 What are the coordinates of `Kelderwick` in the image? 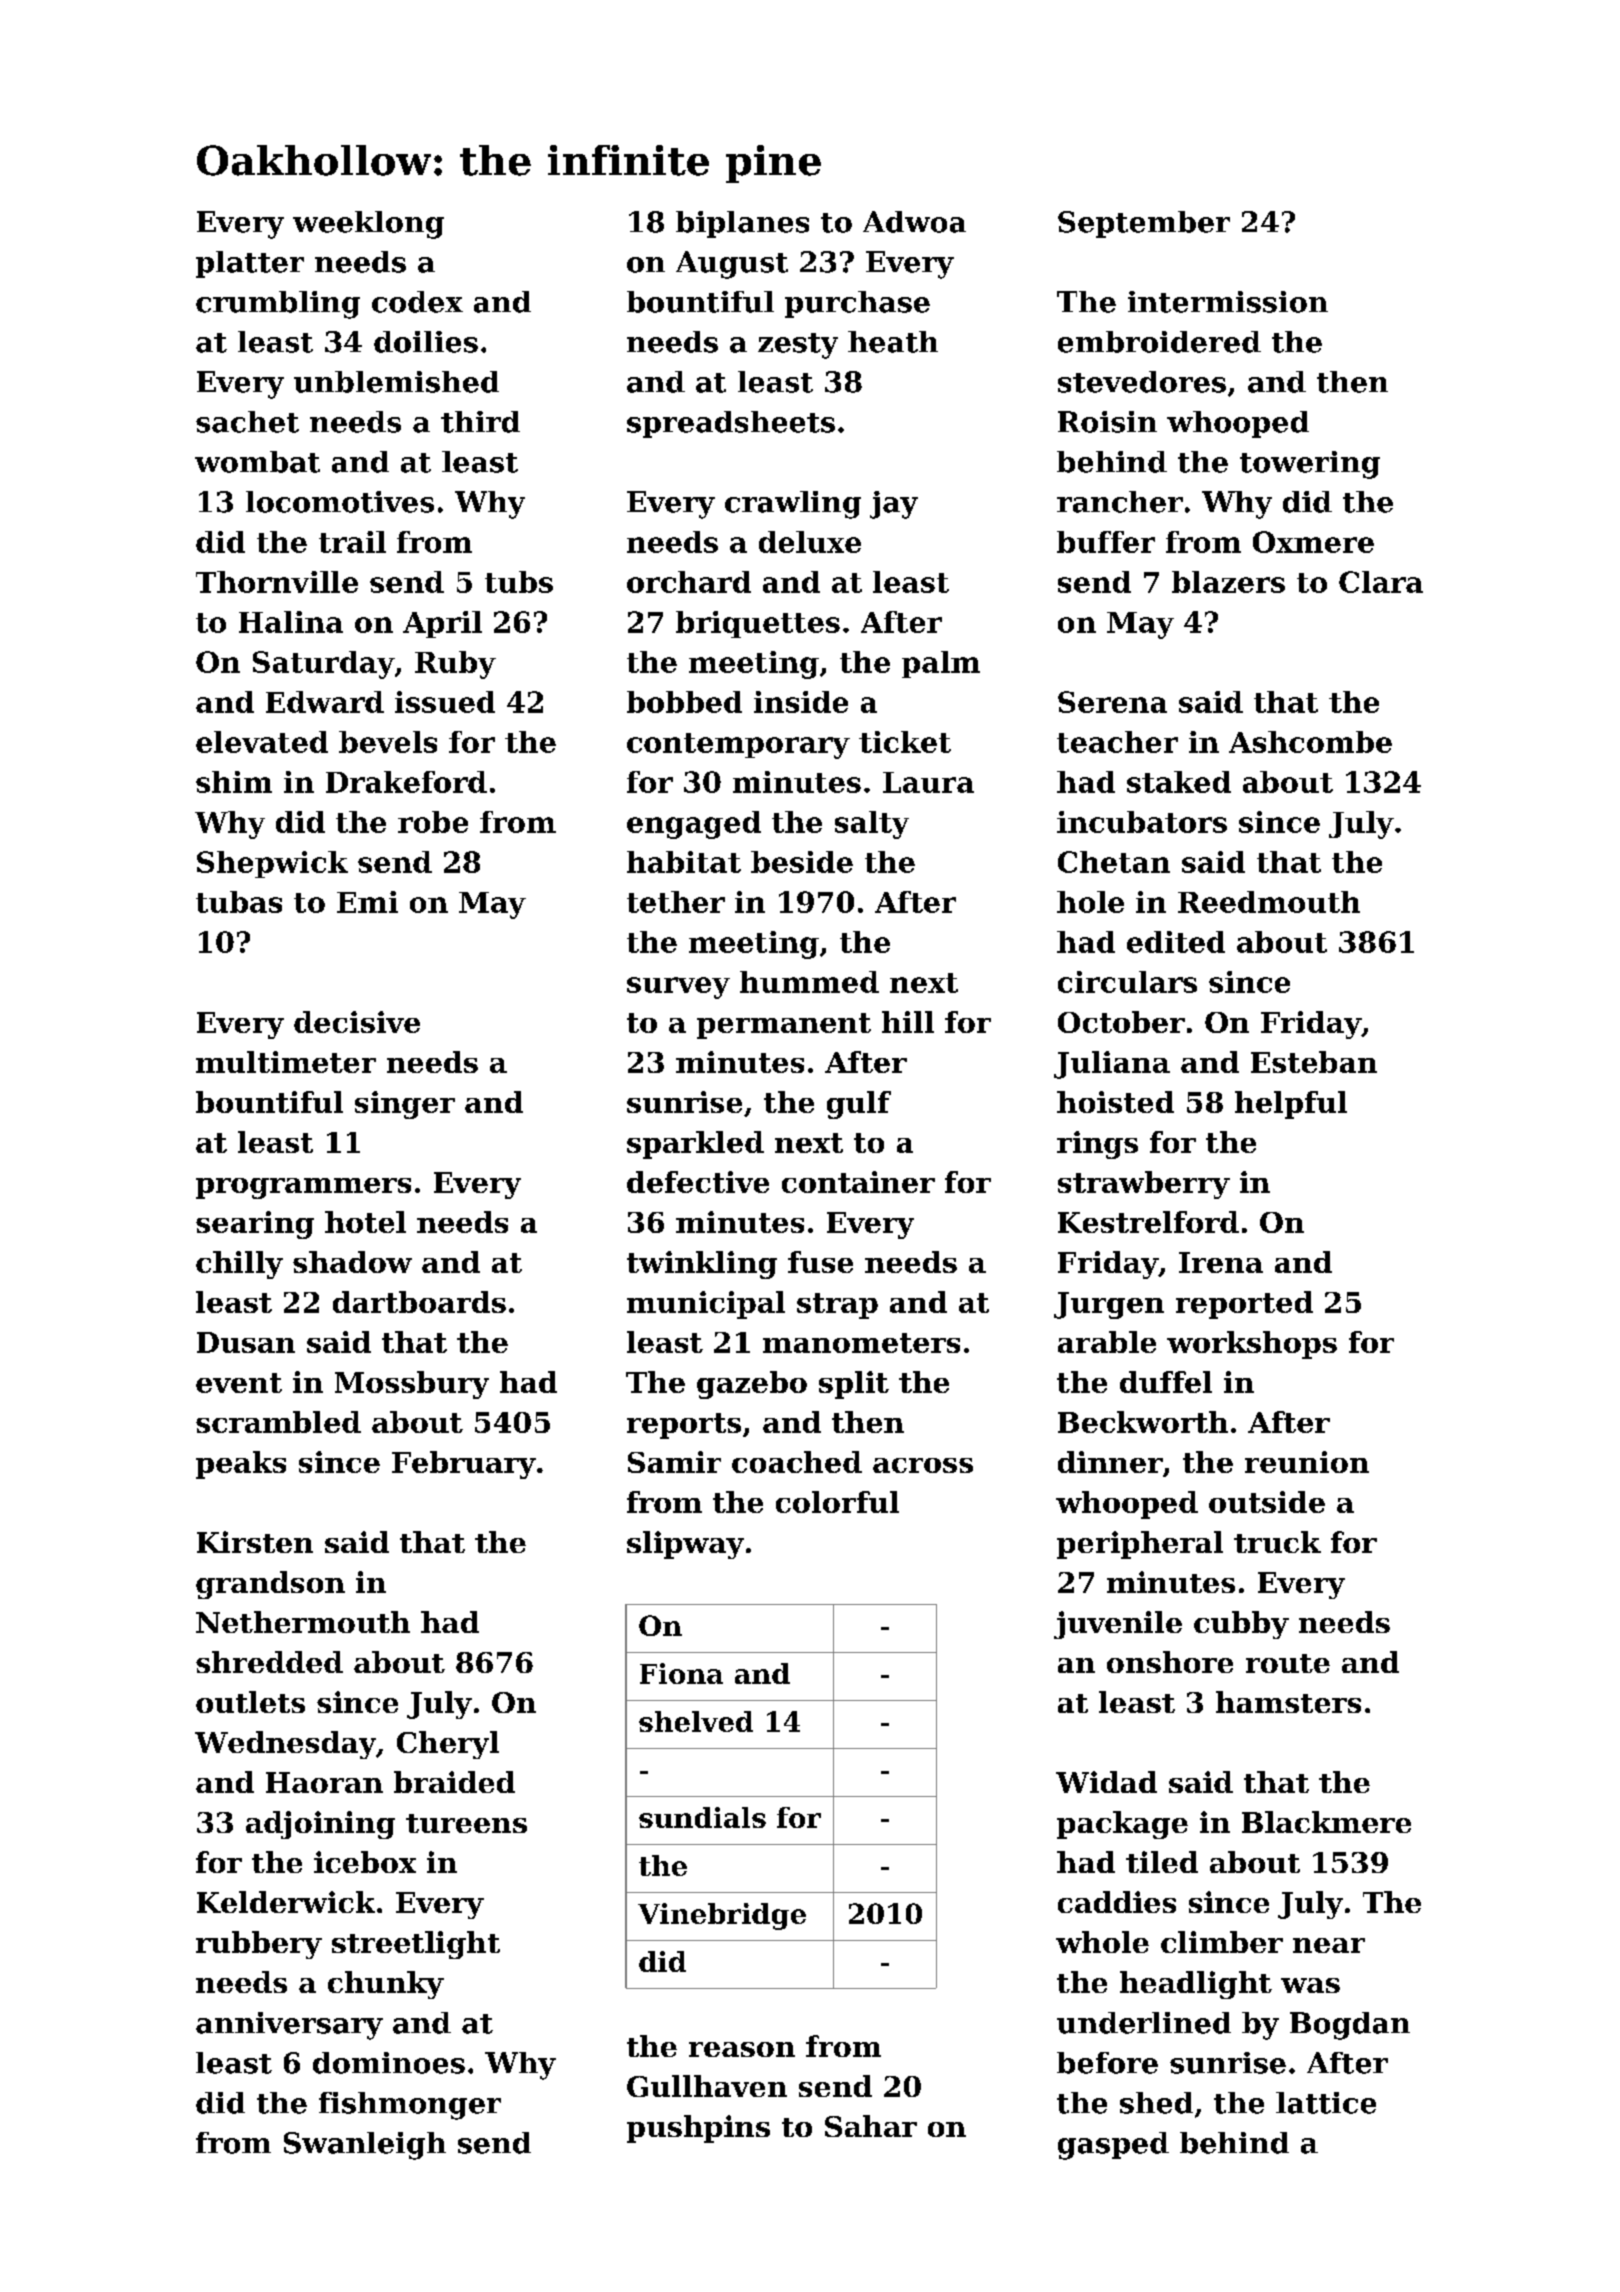 It's located at (286, 1902).
